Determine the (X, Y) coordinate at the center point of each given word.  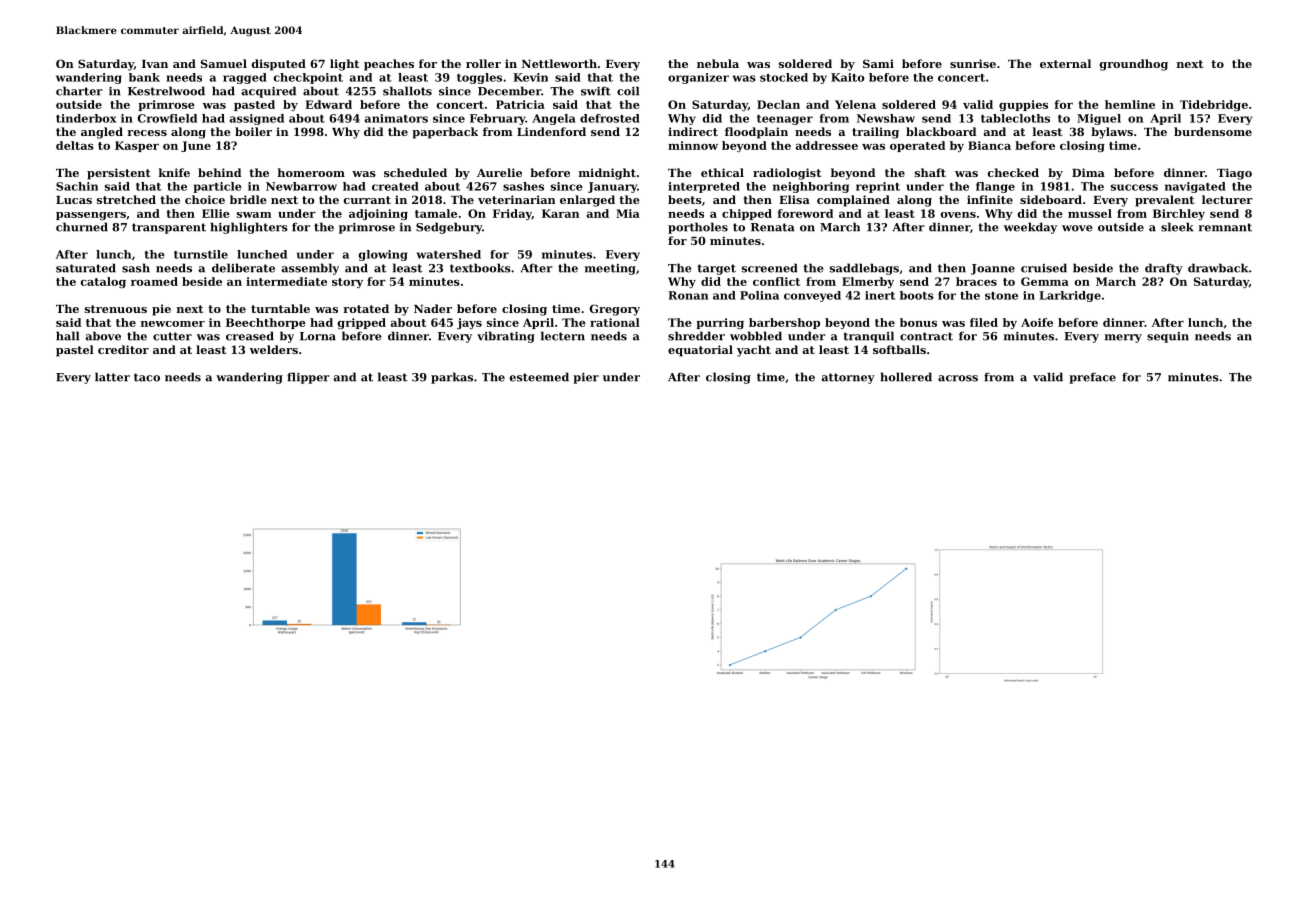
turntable (280, 308)
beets (685, 199)
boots (917, 295)
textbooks (480, 268)
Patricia (520, 104)
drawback (1218, 268)
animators (396, 118)
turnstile (201, 254)
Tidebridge (1214, 105)
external (1065, 63)
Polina (759, 295)
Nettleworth (559, 63)
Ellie (216, 213)
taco (147, 377)
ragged (245, 78)
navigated (1195, 187)
